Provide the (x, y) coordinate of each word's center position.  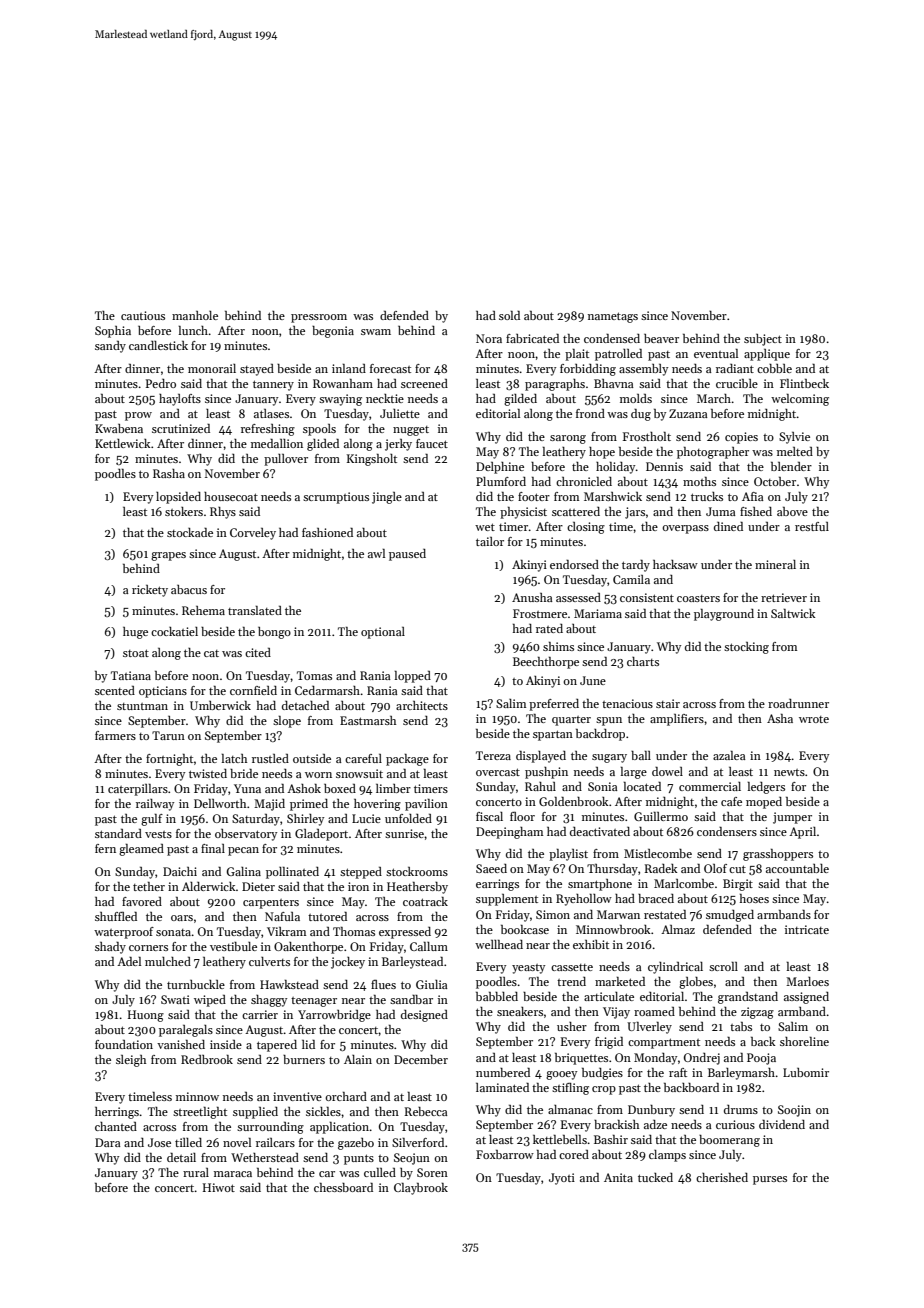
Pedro (161, 383)
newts (789, 772)
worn (318, 775)
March (714, 398)
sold (509, 315)
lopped (413, 677)
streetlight (200, 1113)
